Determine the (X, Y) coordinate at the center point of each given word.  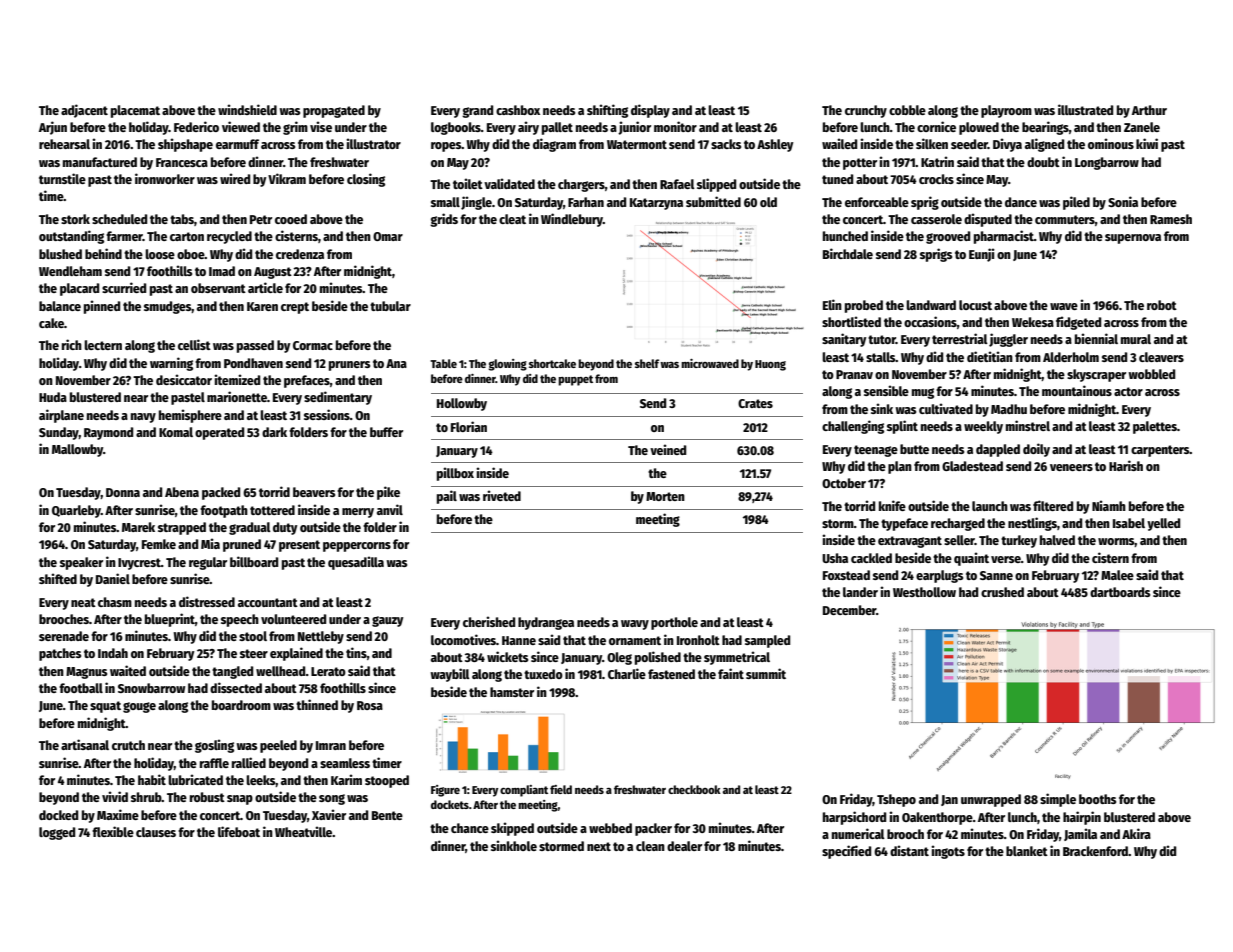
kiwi (1147, 143)
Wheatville (303, 831)
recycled (229, 237)
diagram (554, 145)
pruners (349, 366)
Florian (469, 426)
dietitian (990, 356)
